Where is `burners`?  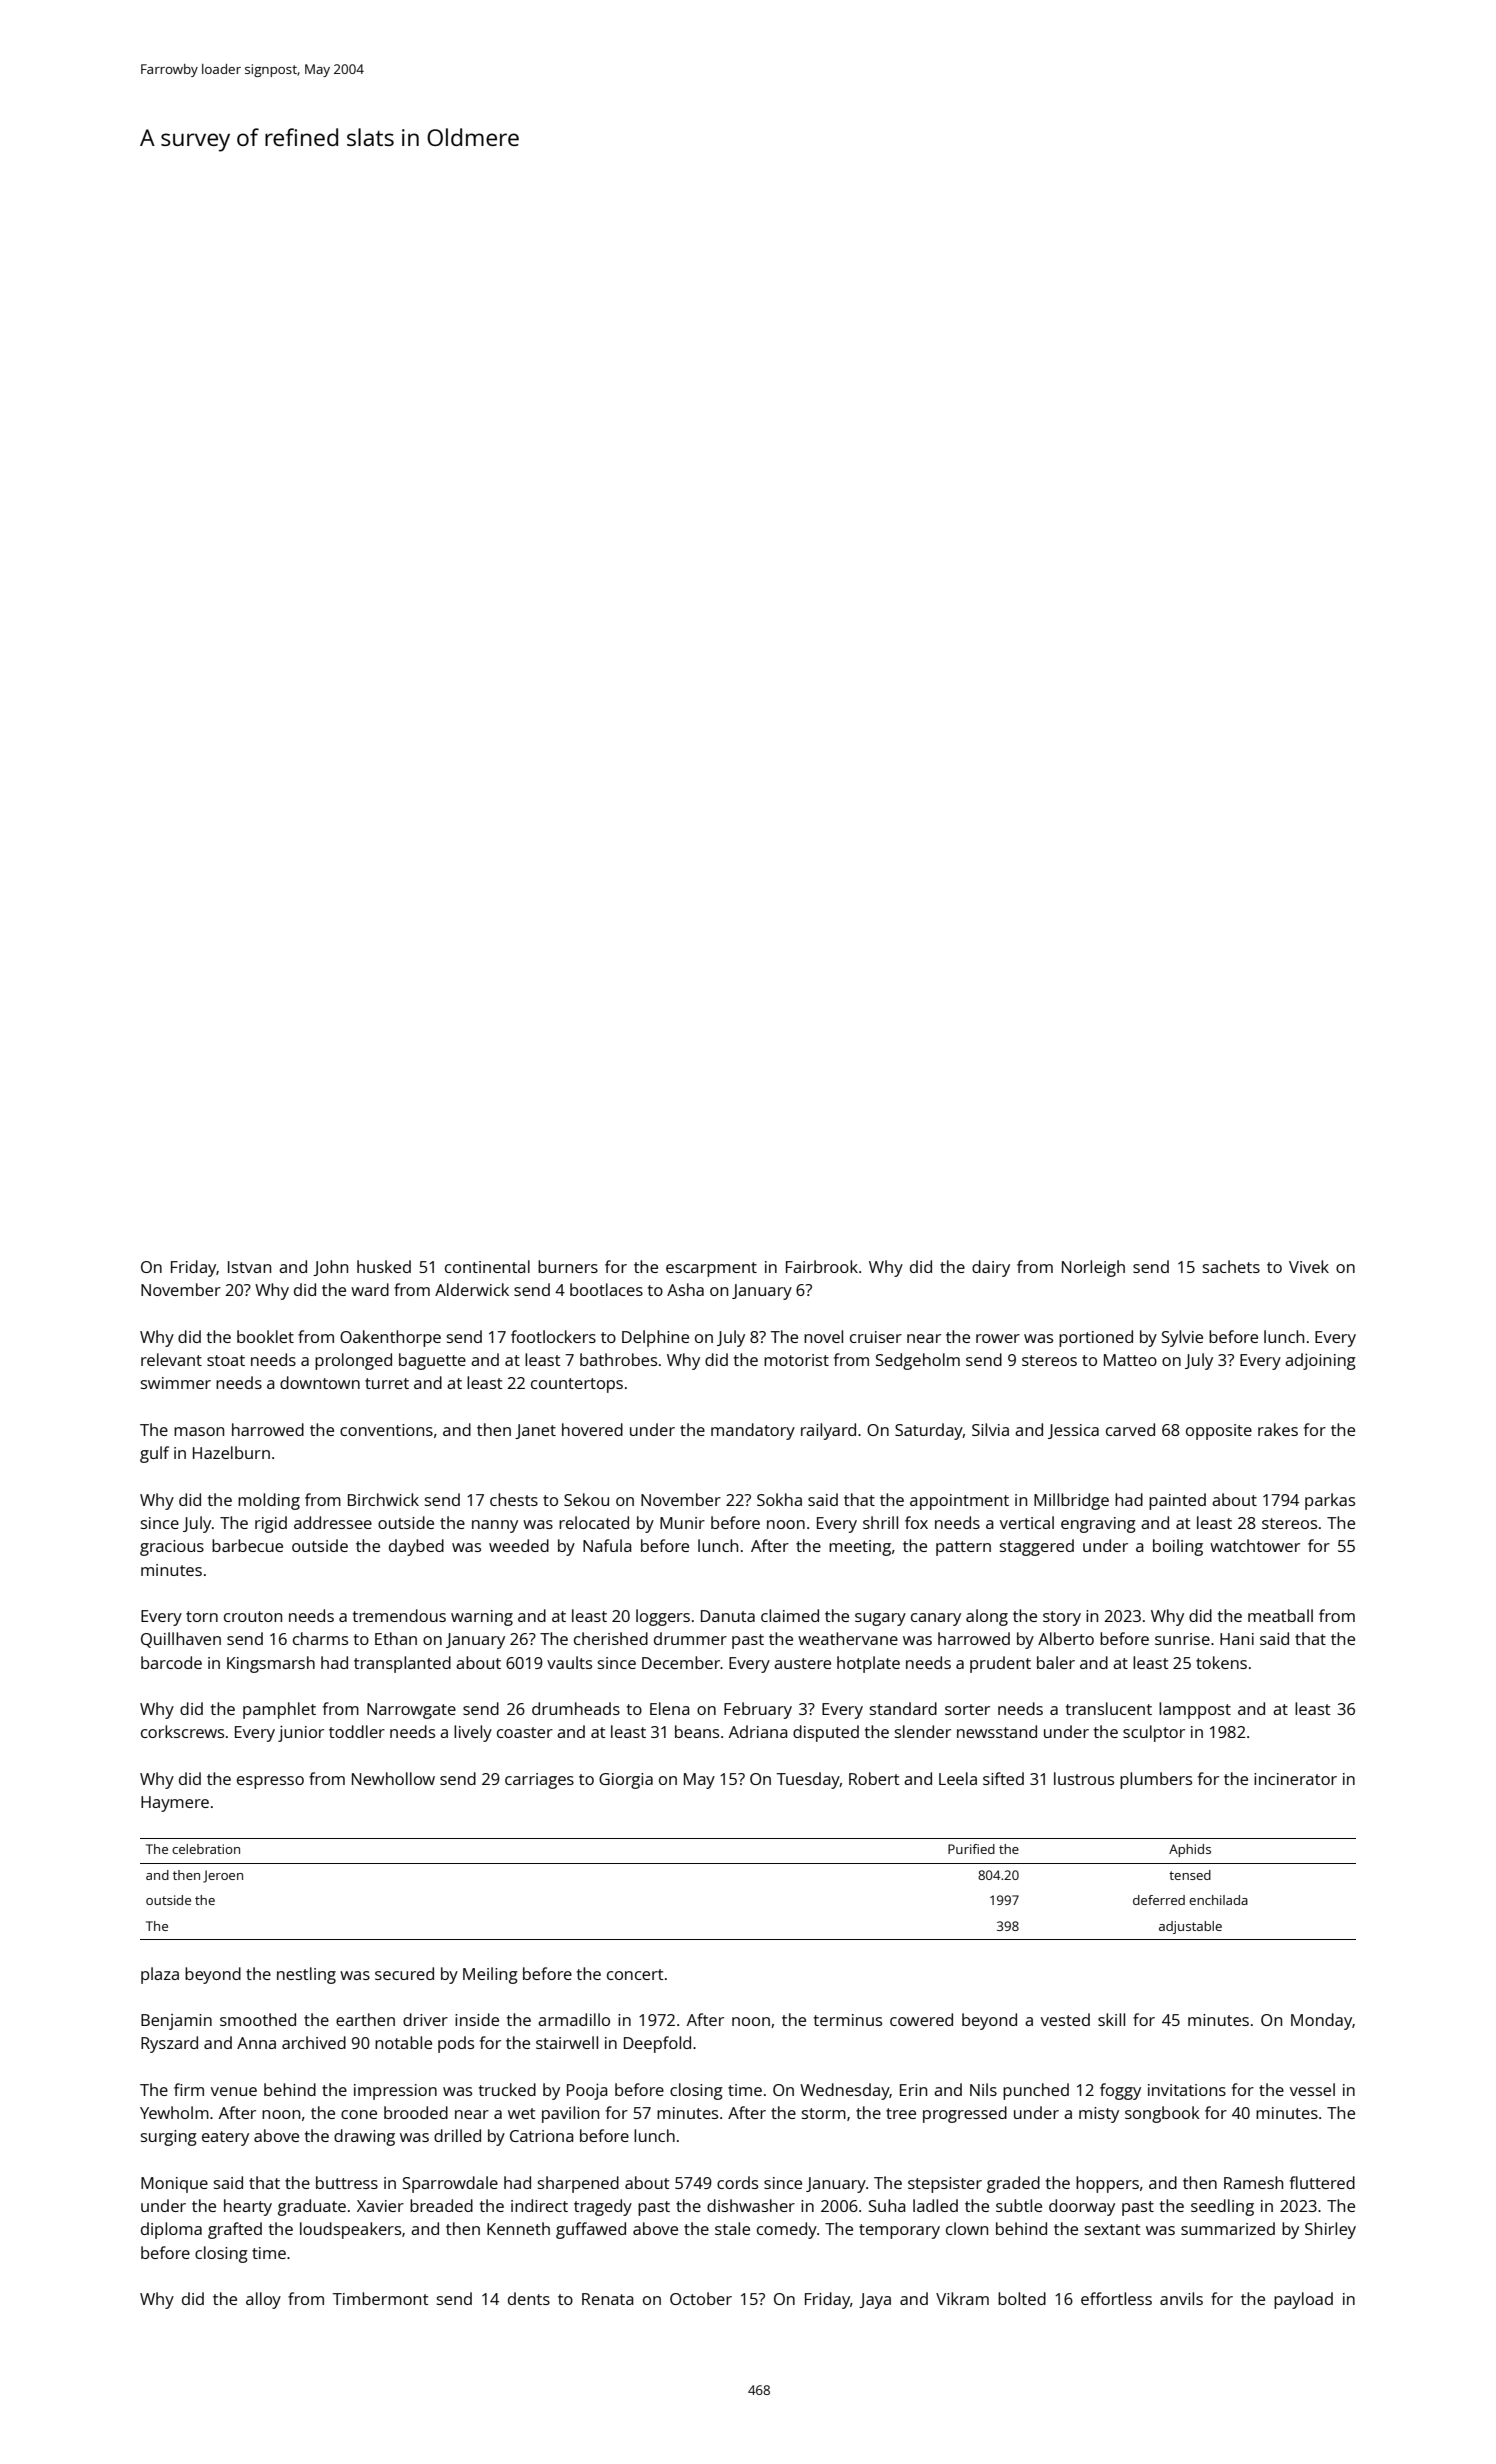 burners is located at coordinates (568, 1266).
